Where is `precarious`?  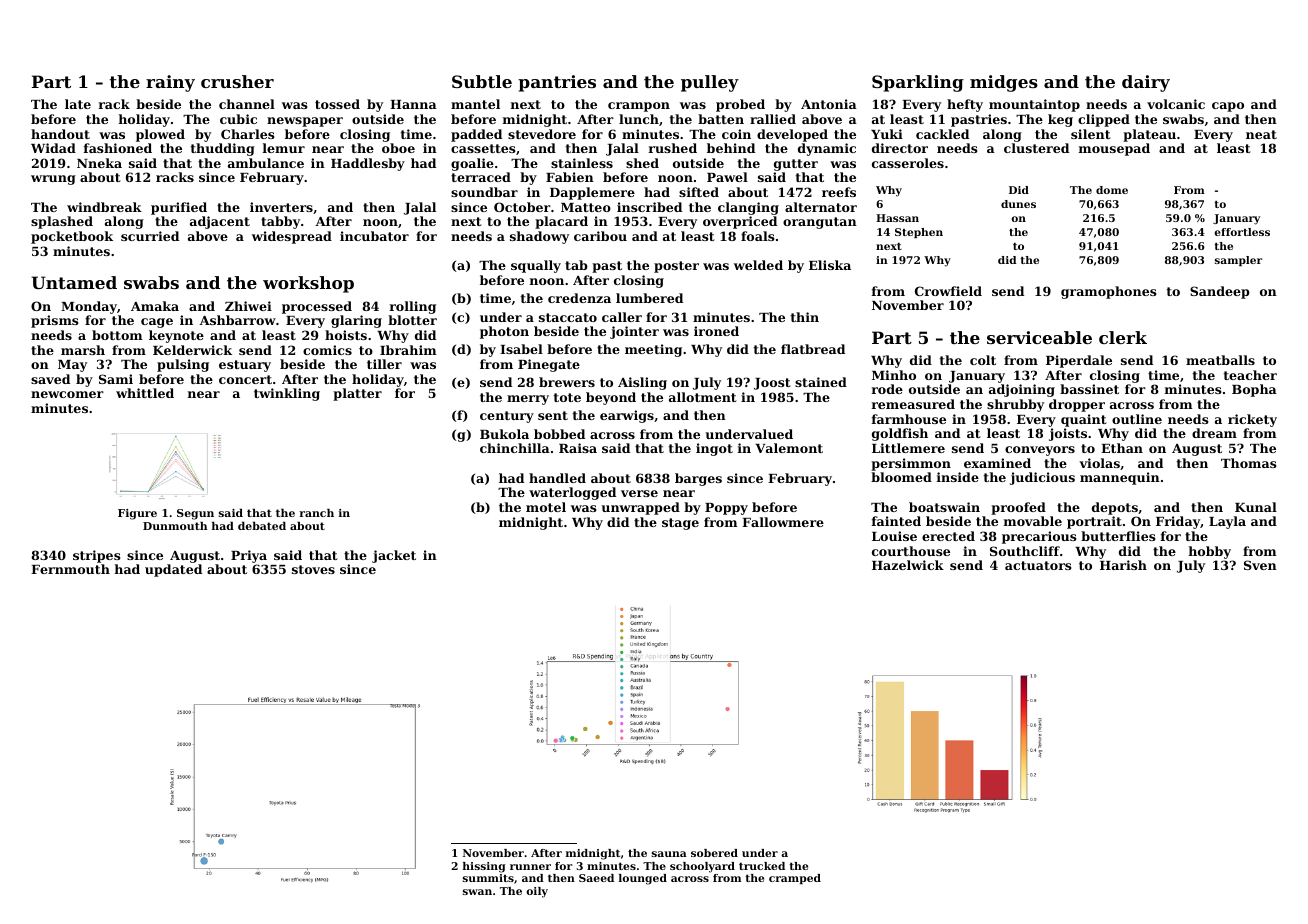 precarious is located at coordinates (1039, 537).
